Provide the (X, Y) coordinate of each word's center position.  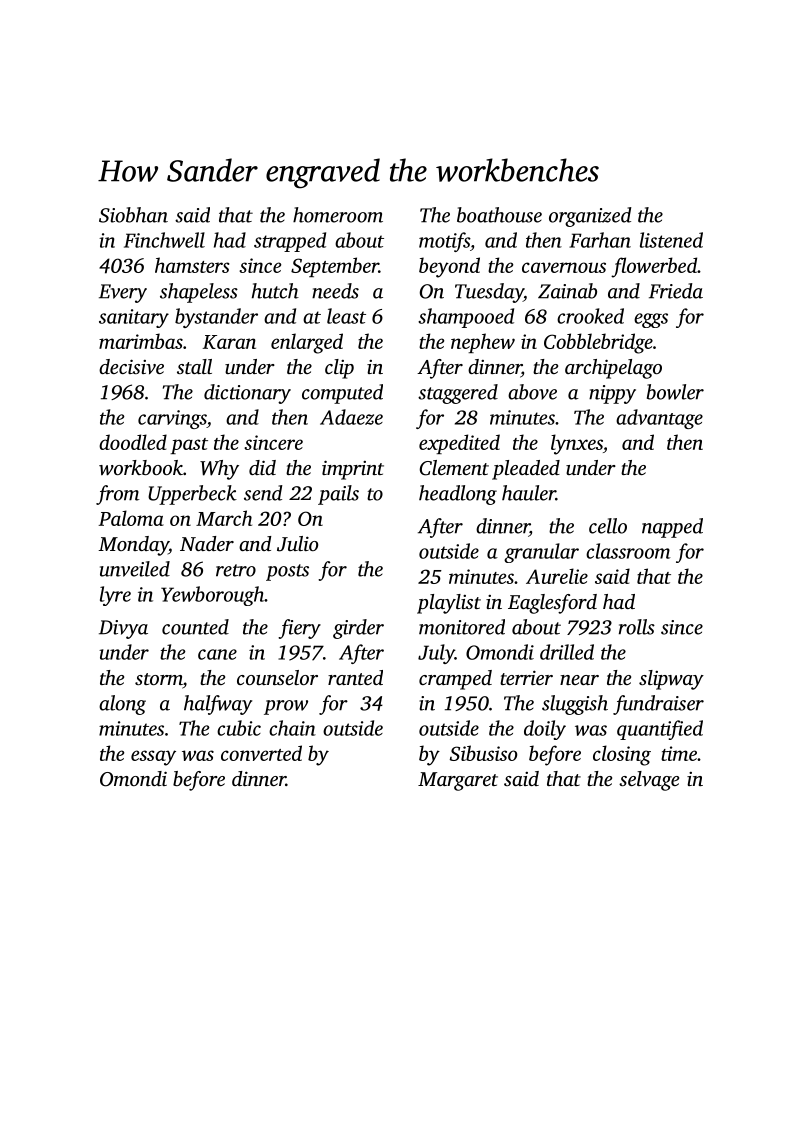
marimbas (141, 341)
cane (217, 654)
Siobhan (133, 215)
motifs (444, 242)
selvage (649, 781)
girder (358, 629)
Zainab (567, 291)
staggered (458, 394)
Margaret (458, 781)
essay (153, 758)
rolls (637, 627)
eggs (651, 320)
